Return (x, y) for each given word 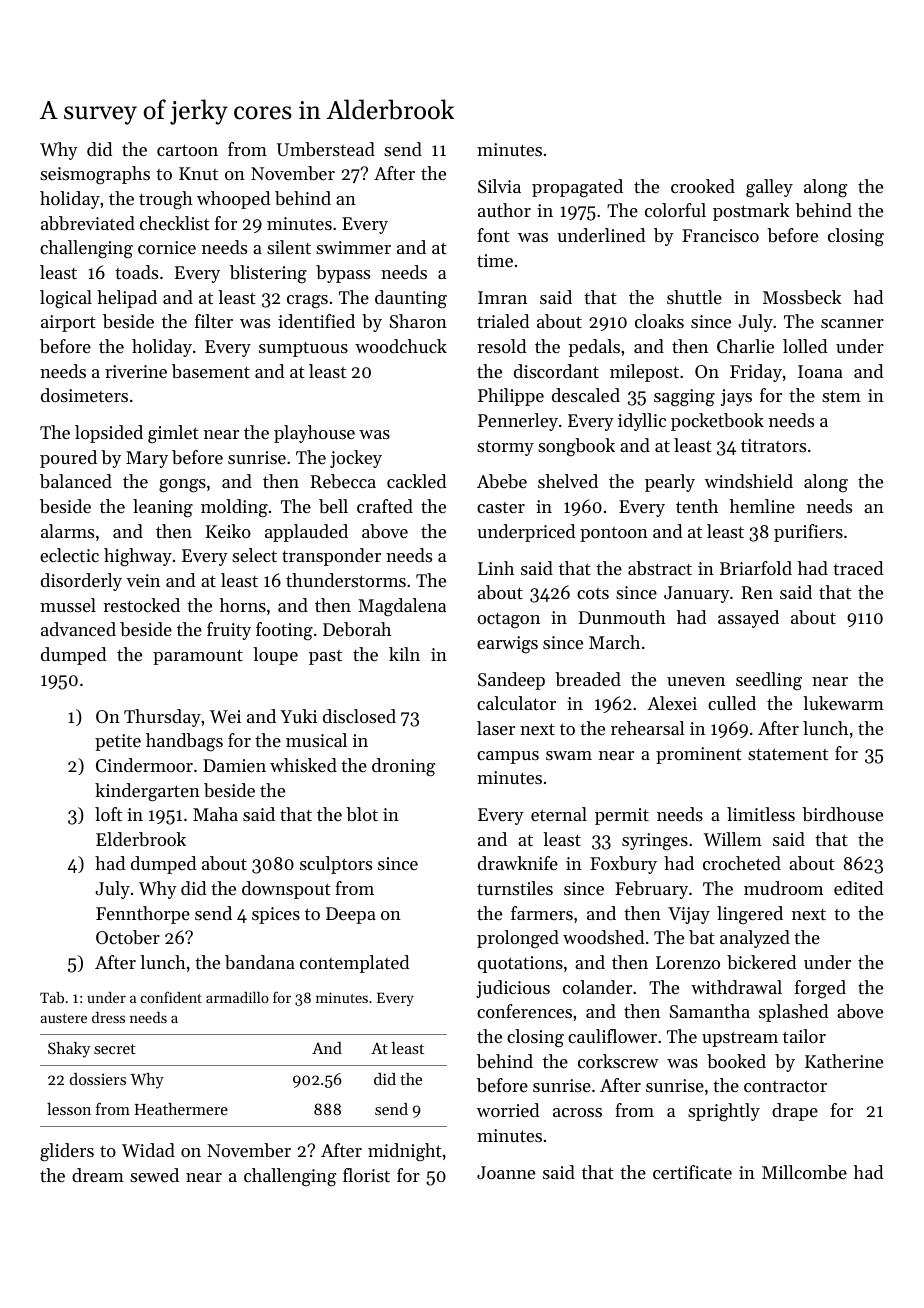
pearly (670, 483)
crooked (703, 186)
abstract (660, 568)
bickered (761, 962)
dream (98, 1175)
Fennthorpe (143, 915)
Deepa (351, 915)
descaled (586, 395)
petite (118, 742)
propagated (577, 188)
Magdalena (402, 607)
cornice (167, 247)
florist (366, 1175)
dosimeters (84, 395)
